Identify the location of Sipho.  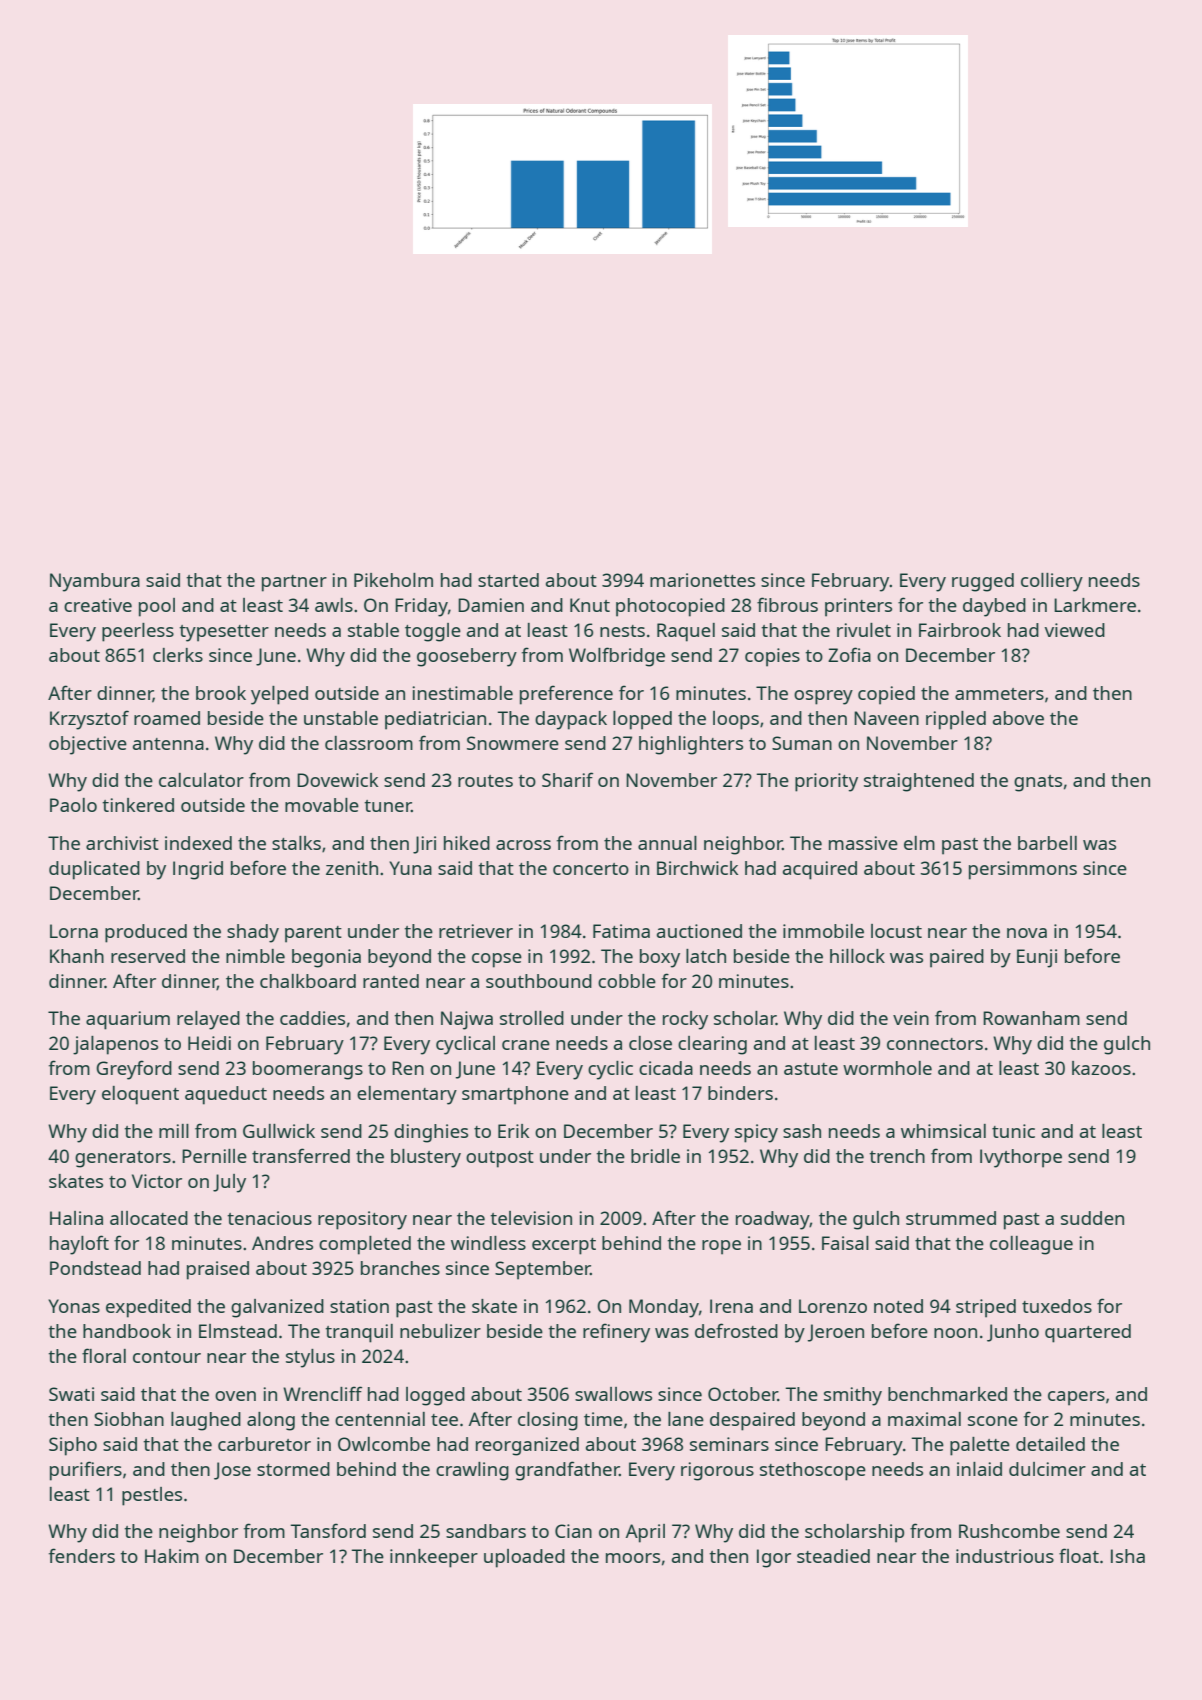
(73, 1446).
